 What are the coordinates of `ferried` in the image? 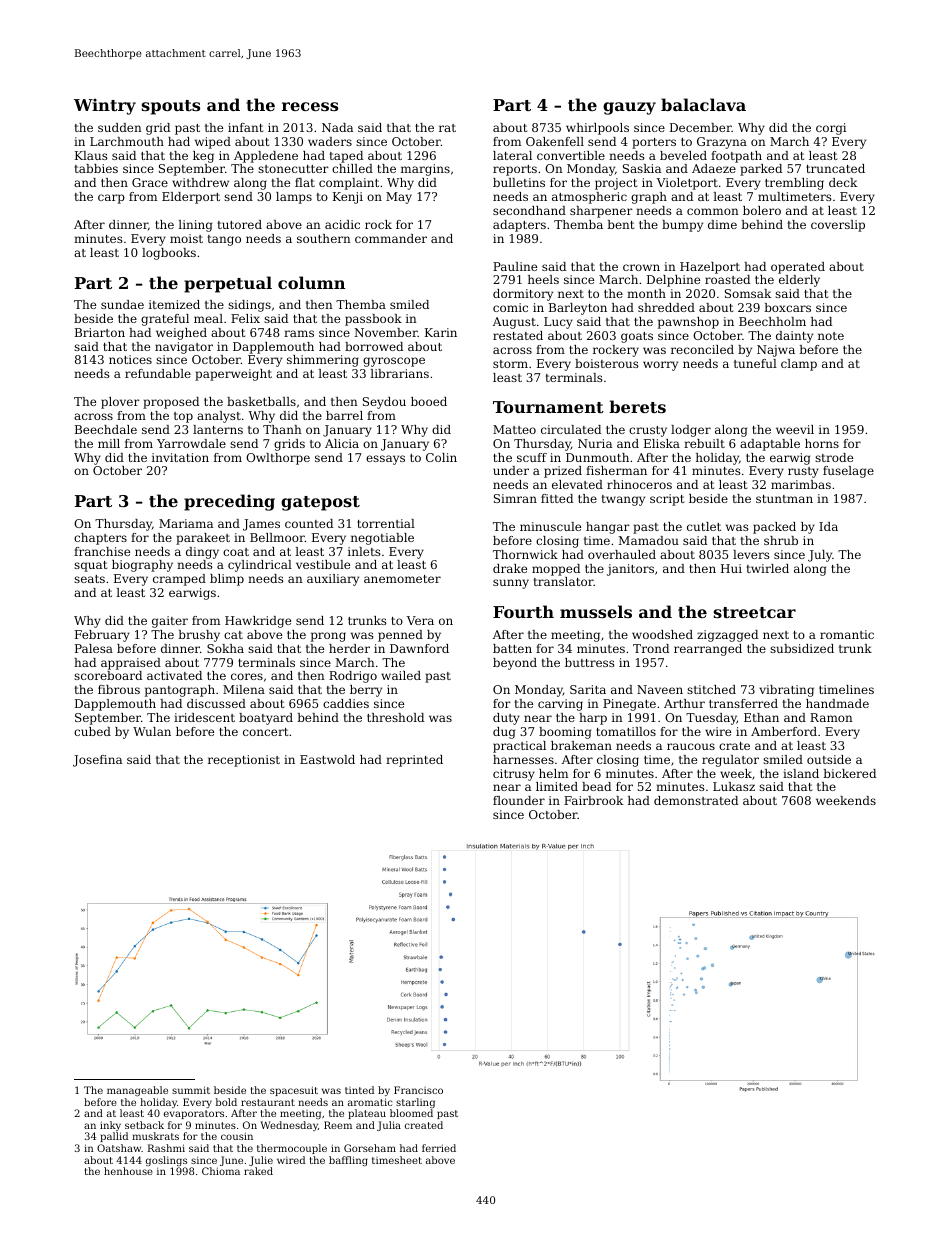 It's located at (439, 1148).
